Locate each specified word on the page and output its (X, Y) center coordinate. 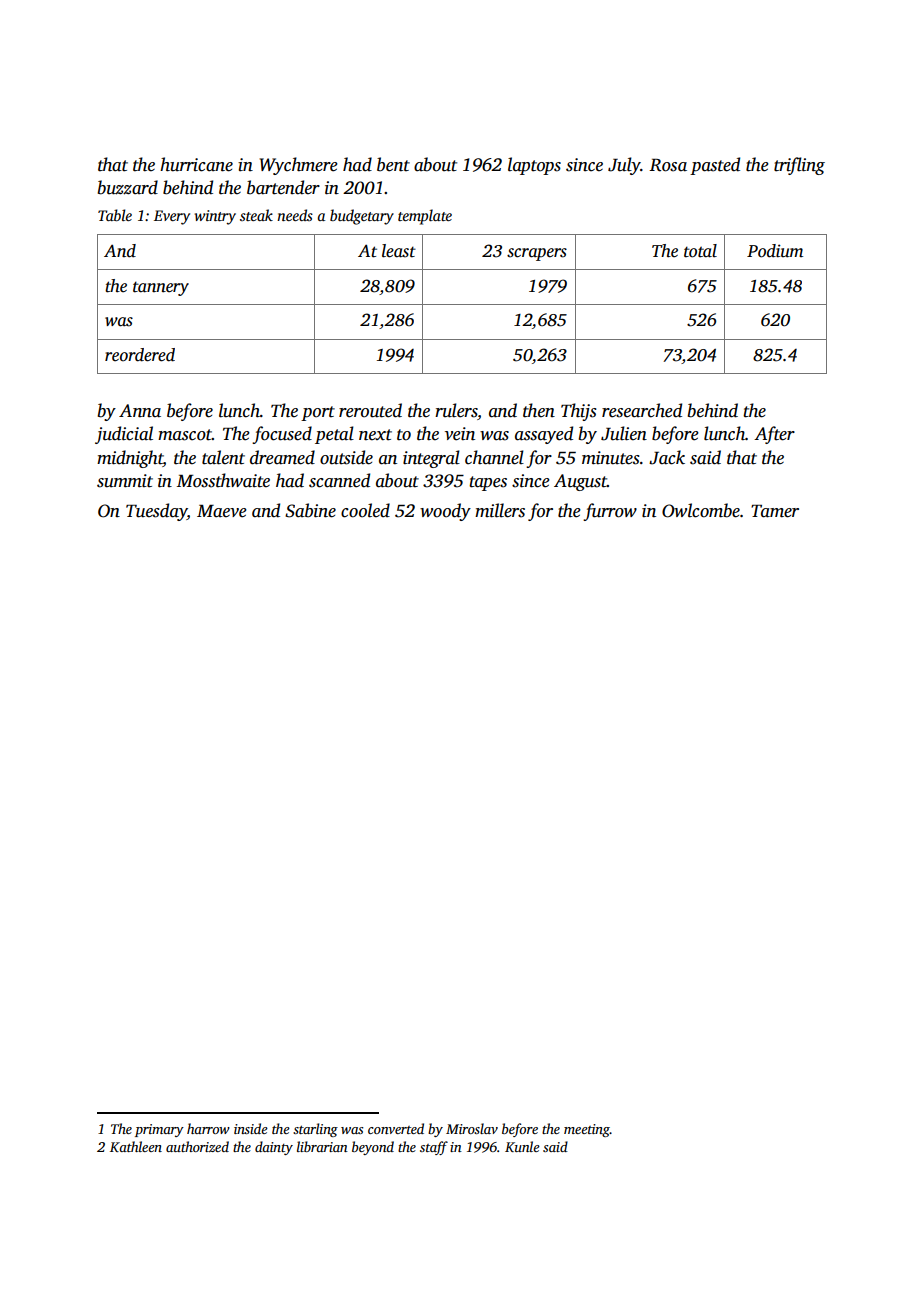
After (774, 435)
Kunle (522, 1146)
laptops (534, 166)
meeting (587, 1130)
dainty (274, 1148)
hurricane (196, 164)
